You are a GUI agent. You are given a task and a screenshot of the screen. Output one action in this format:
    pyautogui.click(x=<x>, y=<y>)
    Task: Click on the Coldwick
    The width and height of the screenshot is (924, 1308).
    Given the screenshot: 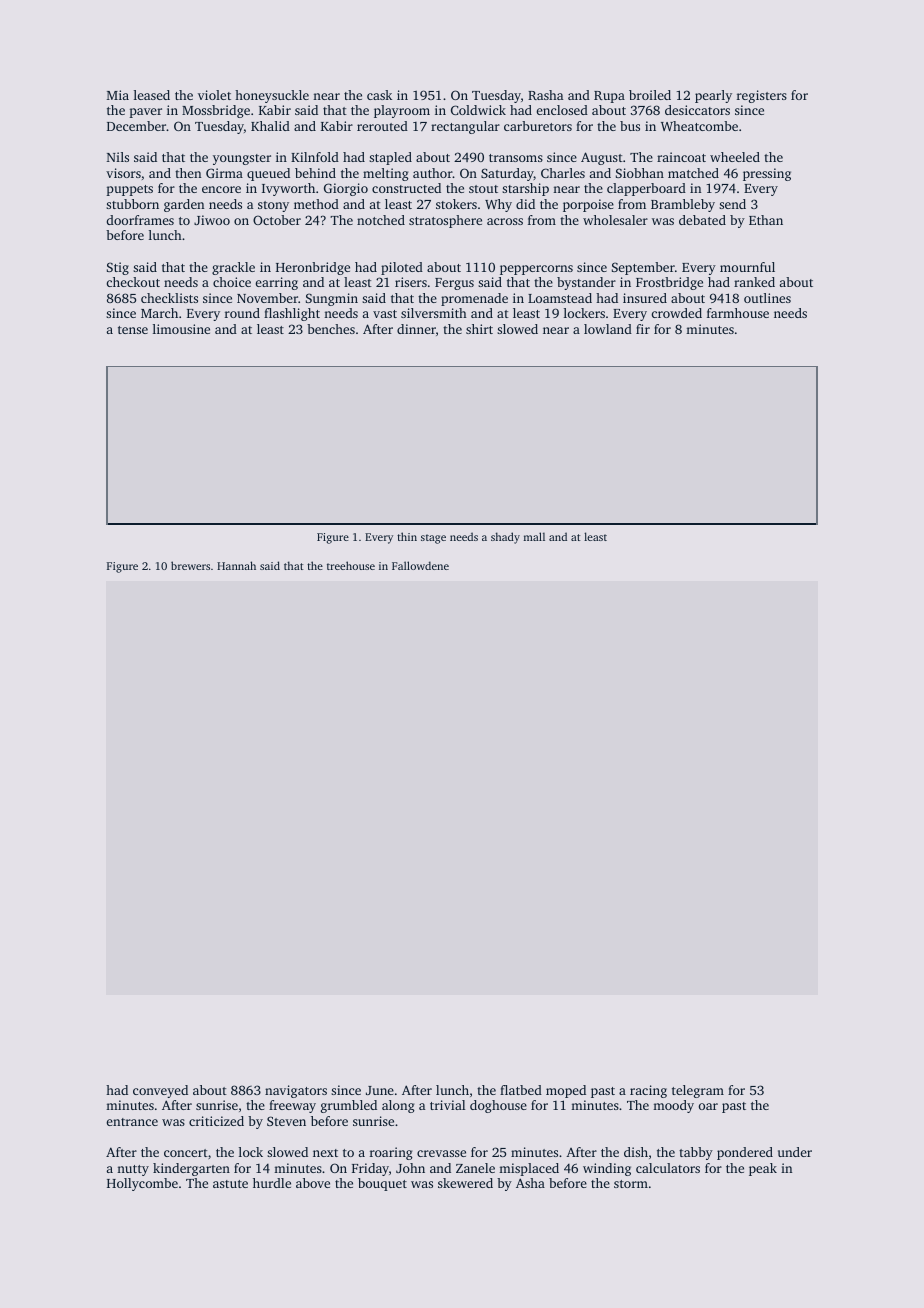 What is the action you would take?
    pyautogui.click(x=478, y=110)
